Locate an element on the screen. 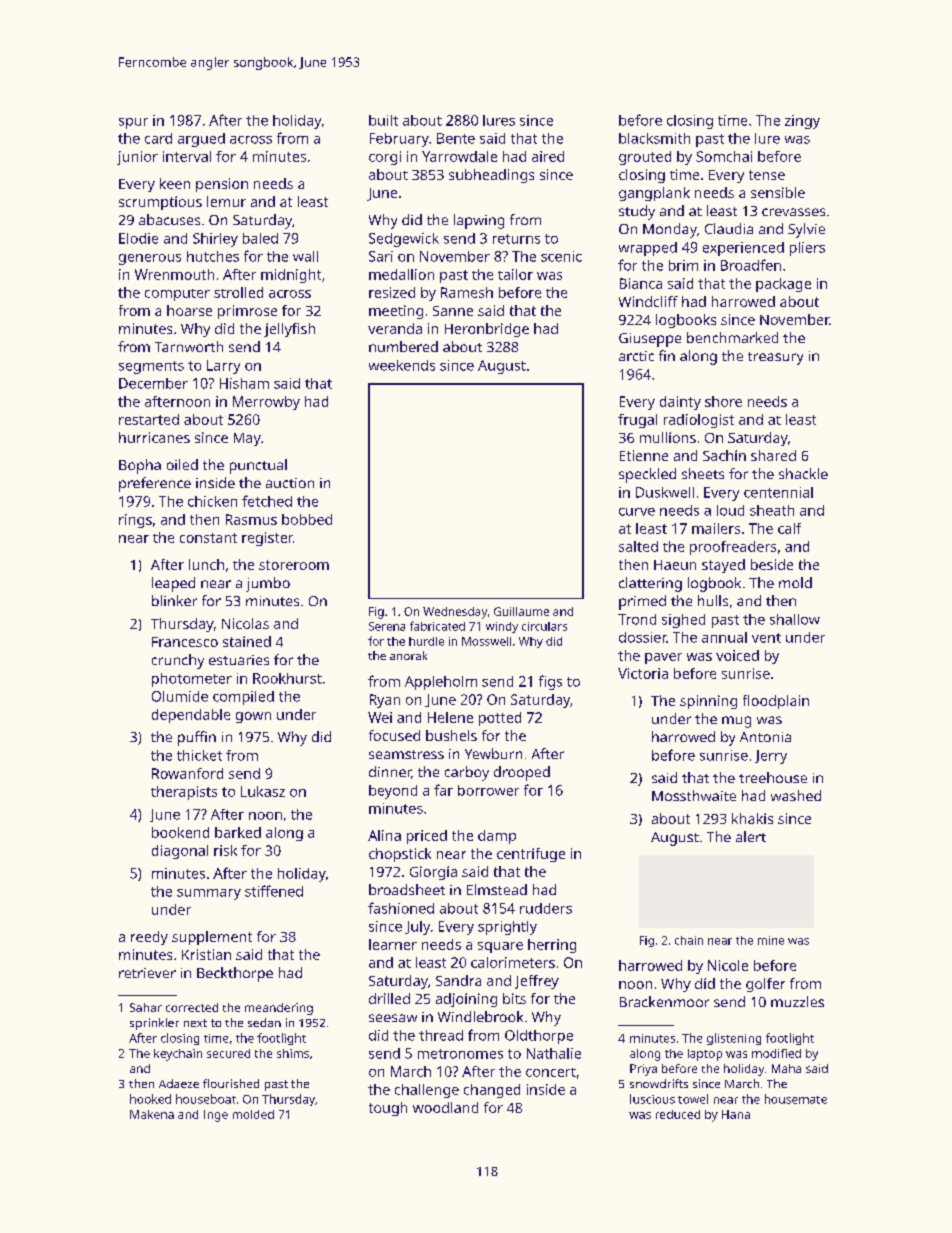 This screenshot has height=1233, width=952. supplement is located at coordinates (212, 938).
